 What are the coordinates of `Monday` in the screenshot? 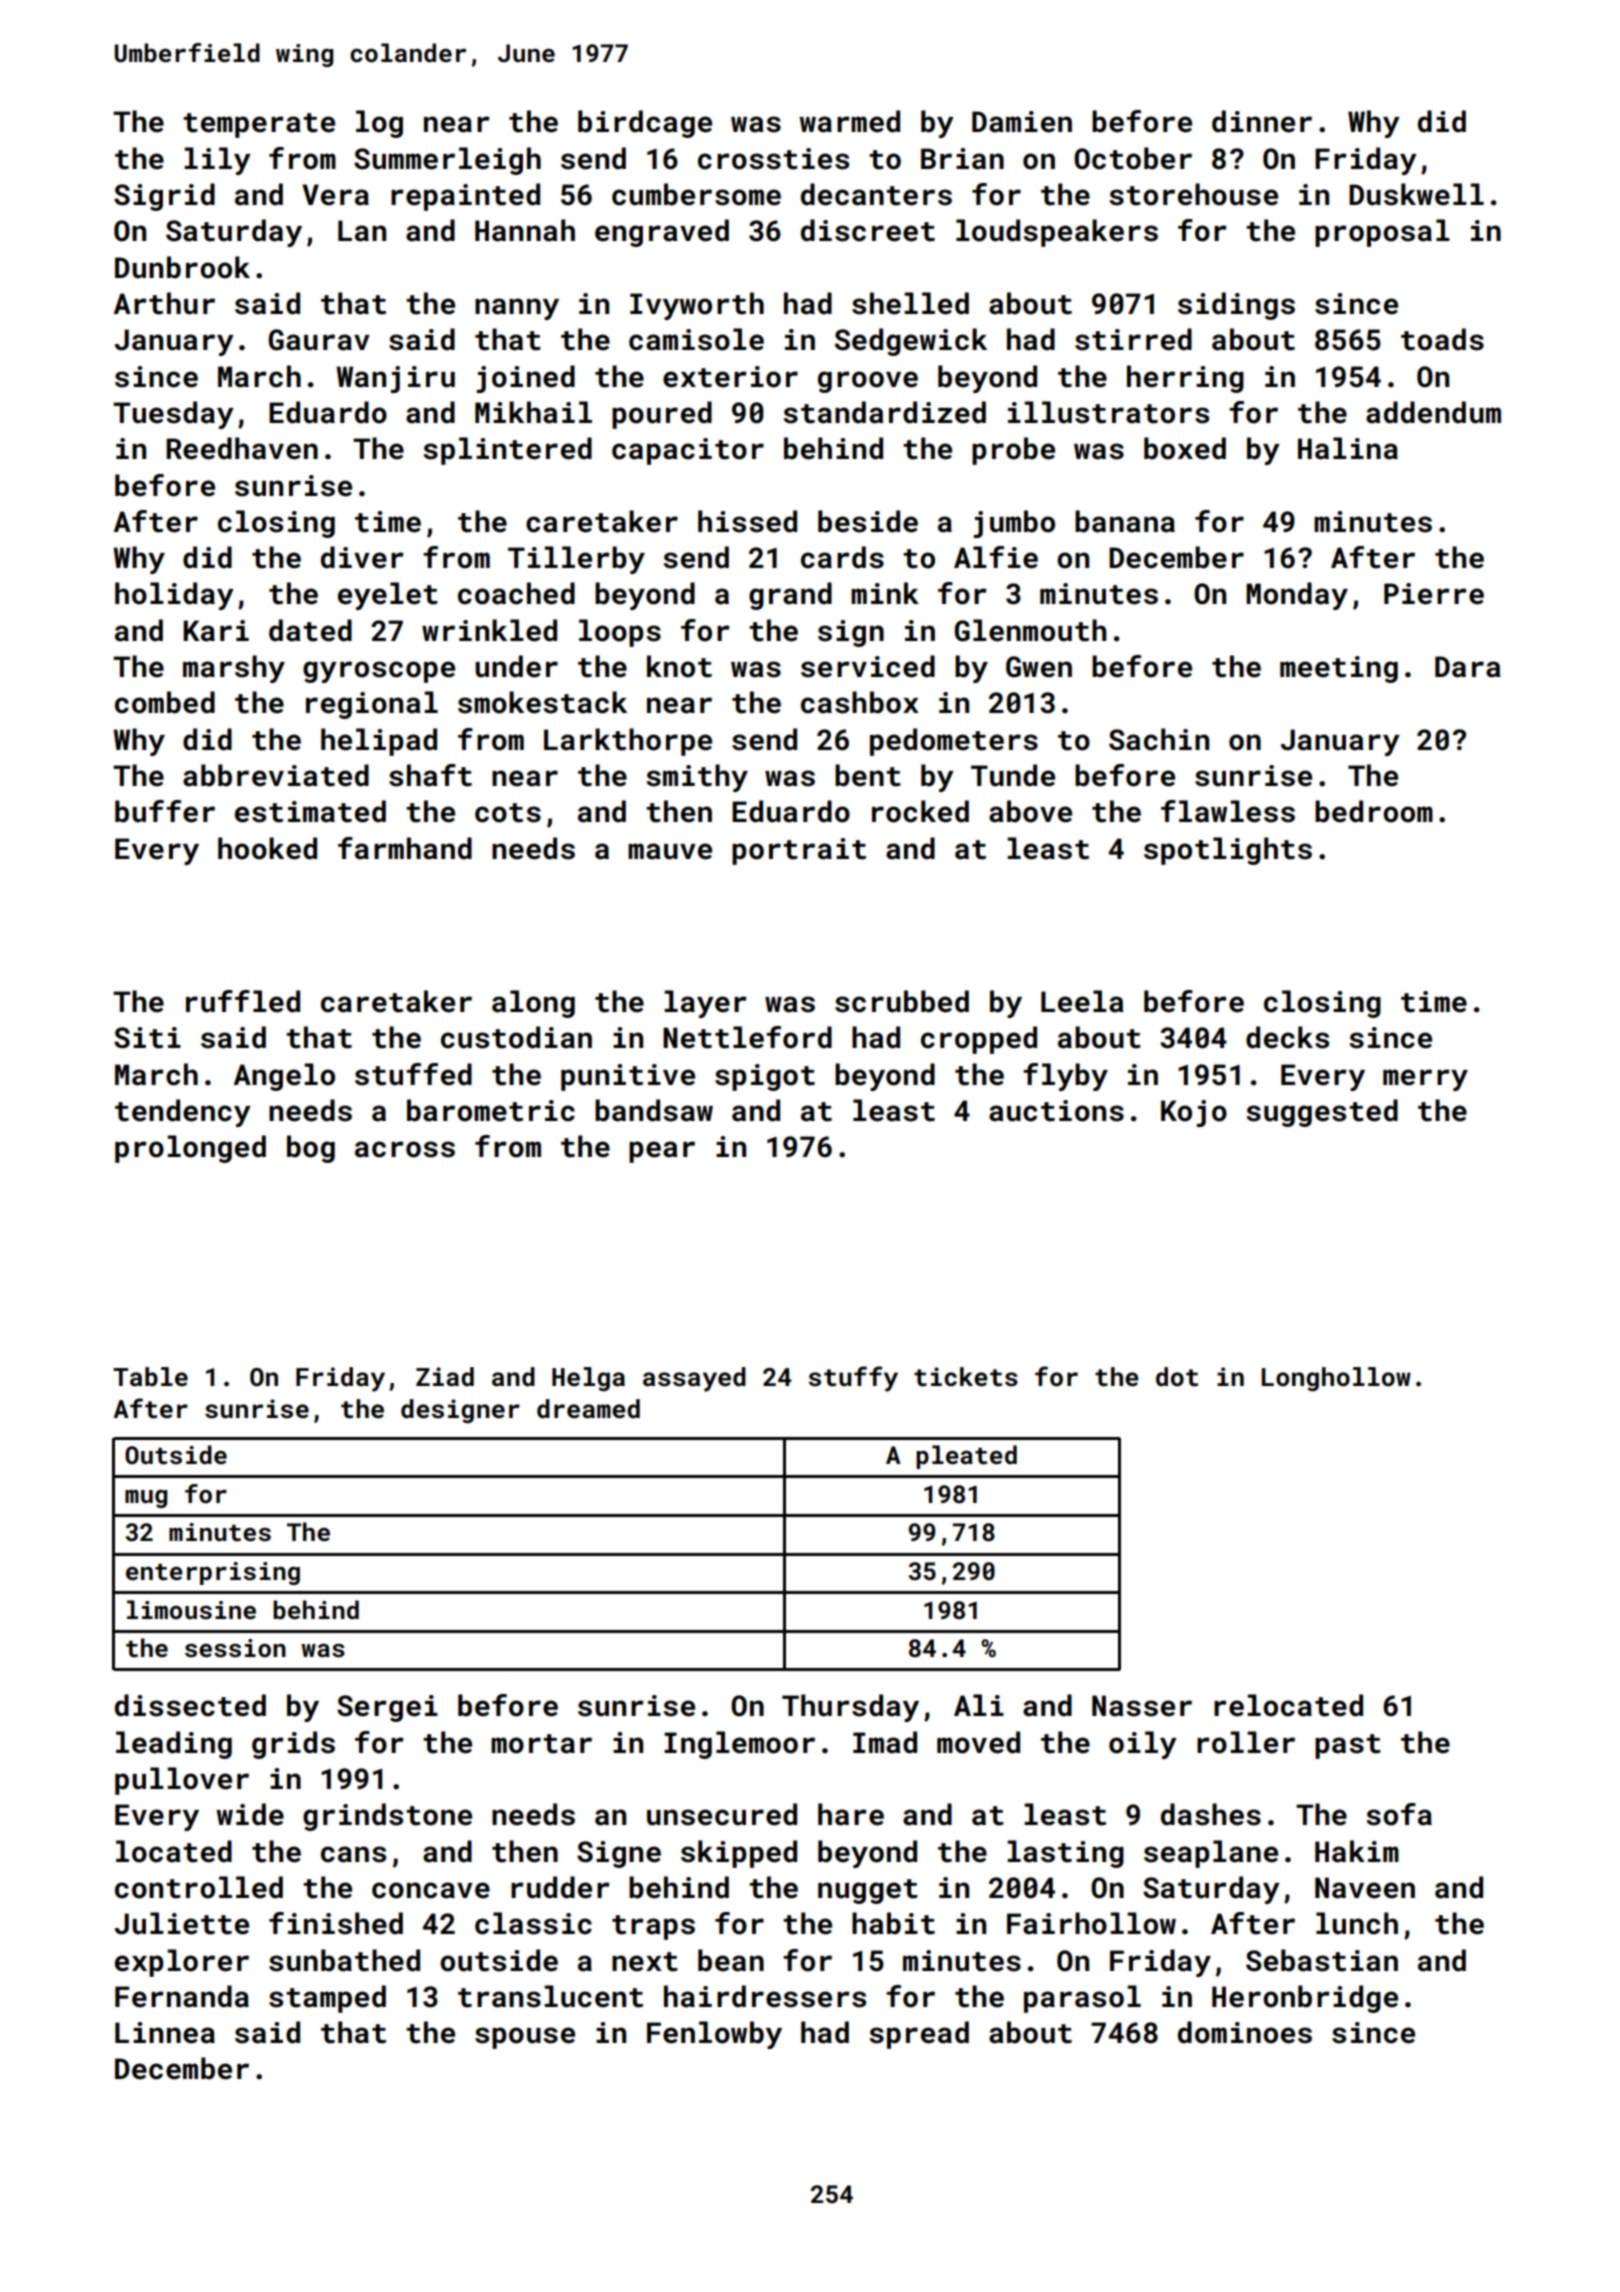 It's located at (1297, 596).
